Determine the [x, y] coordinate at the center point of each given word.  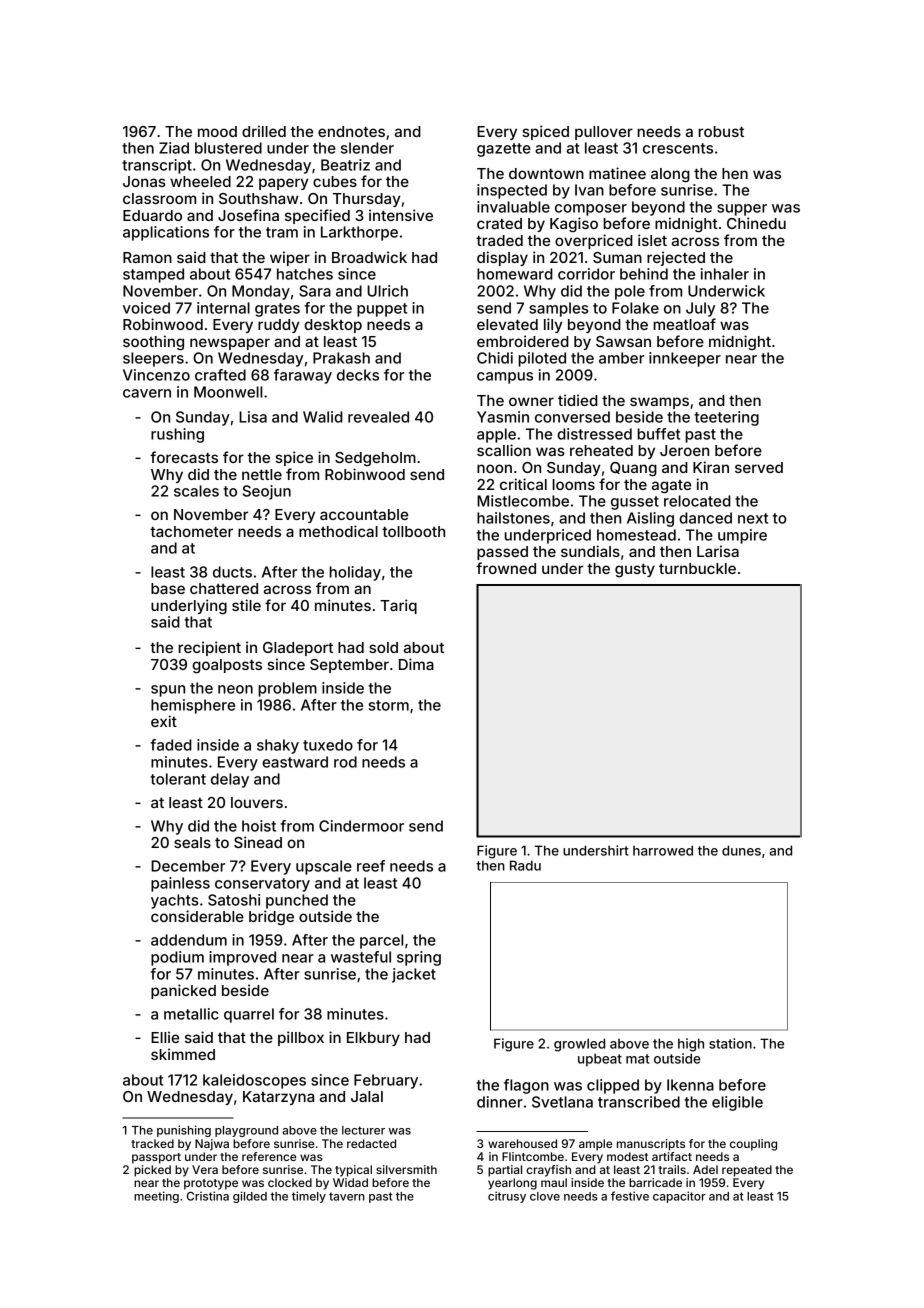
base [168, 588]
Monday [261, 292]
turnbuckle [697, 568]
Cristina [208, 1196]
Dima [416, 664]
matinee [617, 173]
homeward [515, 274]
